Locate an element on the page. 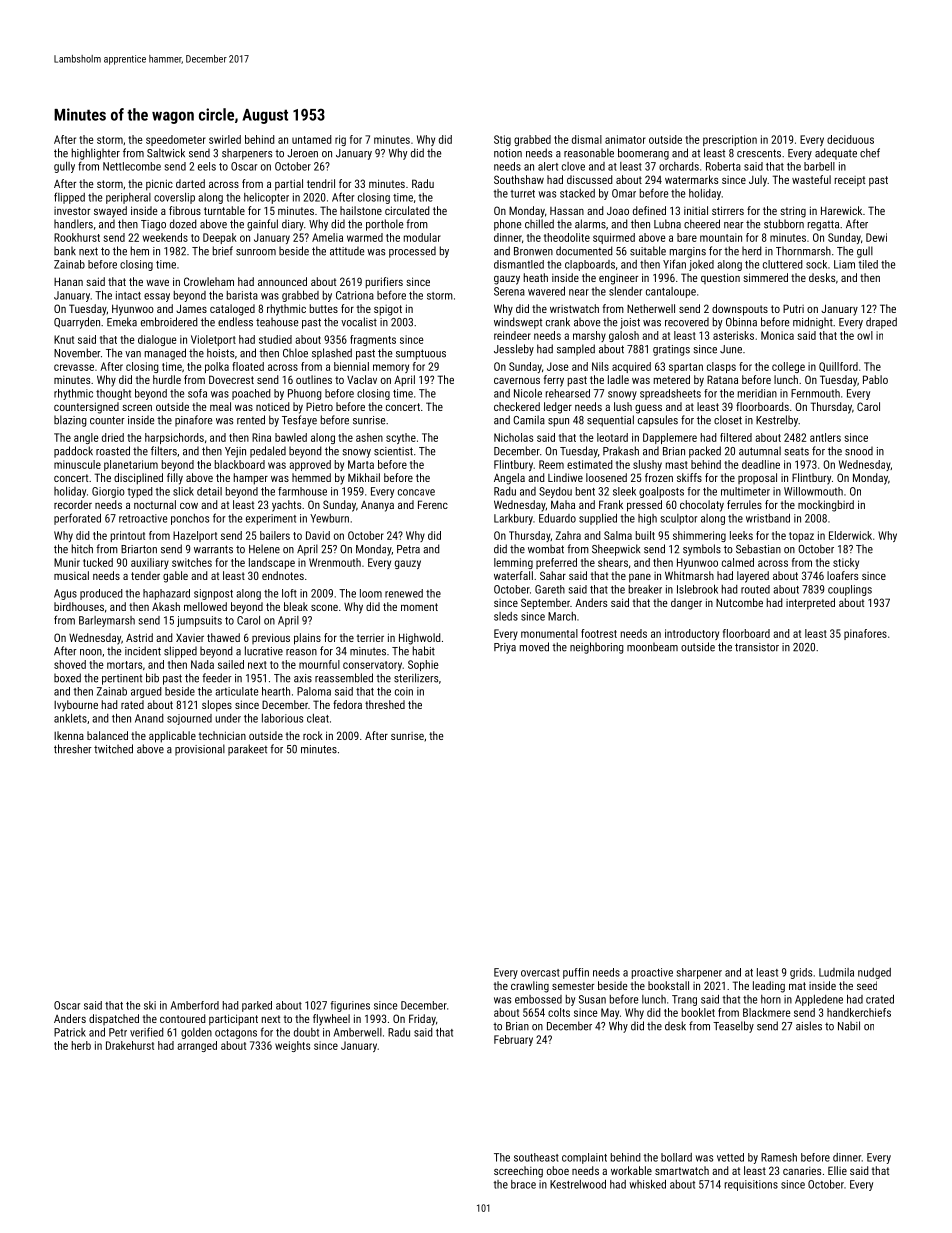 The height and width of the document is (1233, 952). brace is located at coordinates (523, 1184).
